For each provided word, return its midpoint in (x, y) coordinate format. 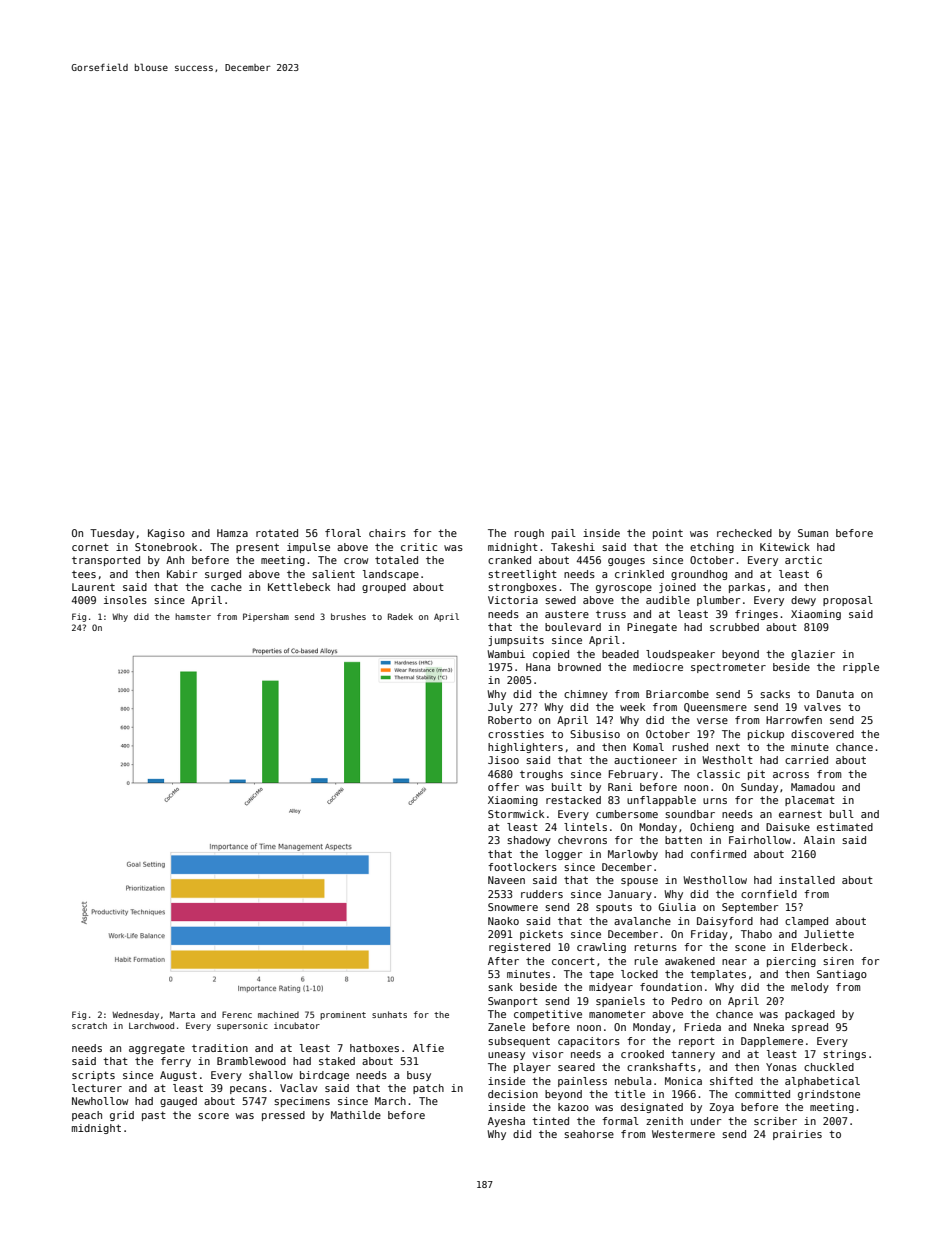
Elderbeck (820, 947)
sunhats (389, 1014)
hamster (193, 616)
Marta (182, 1014)
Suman (813, 533)
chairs (387, 533)
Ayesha (506, 1122)
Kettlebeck (299, 587)
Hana (538, 667)
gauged (178, 1102)
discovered (822, 734)
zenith (664, 1121)
